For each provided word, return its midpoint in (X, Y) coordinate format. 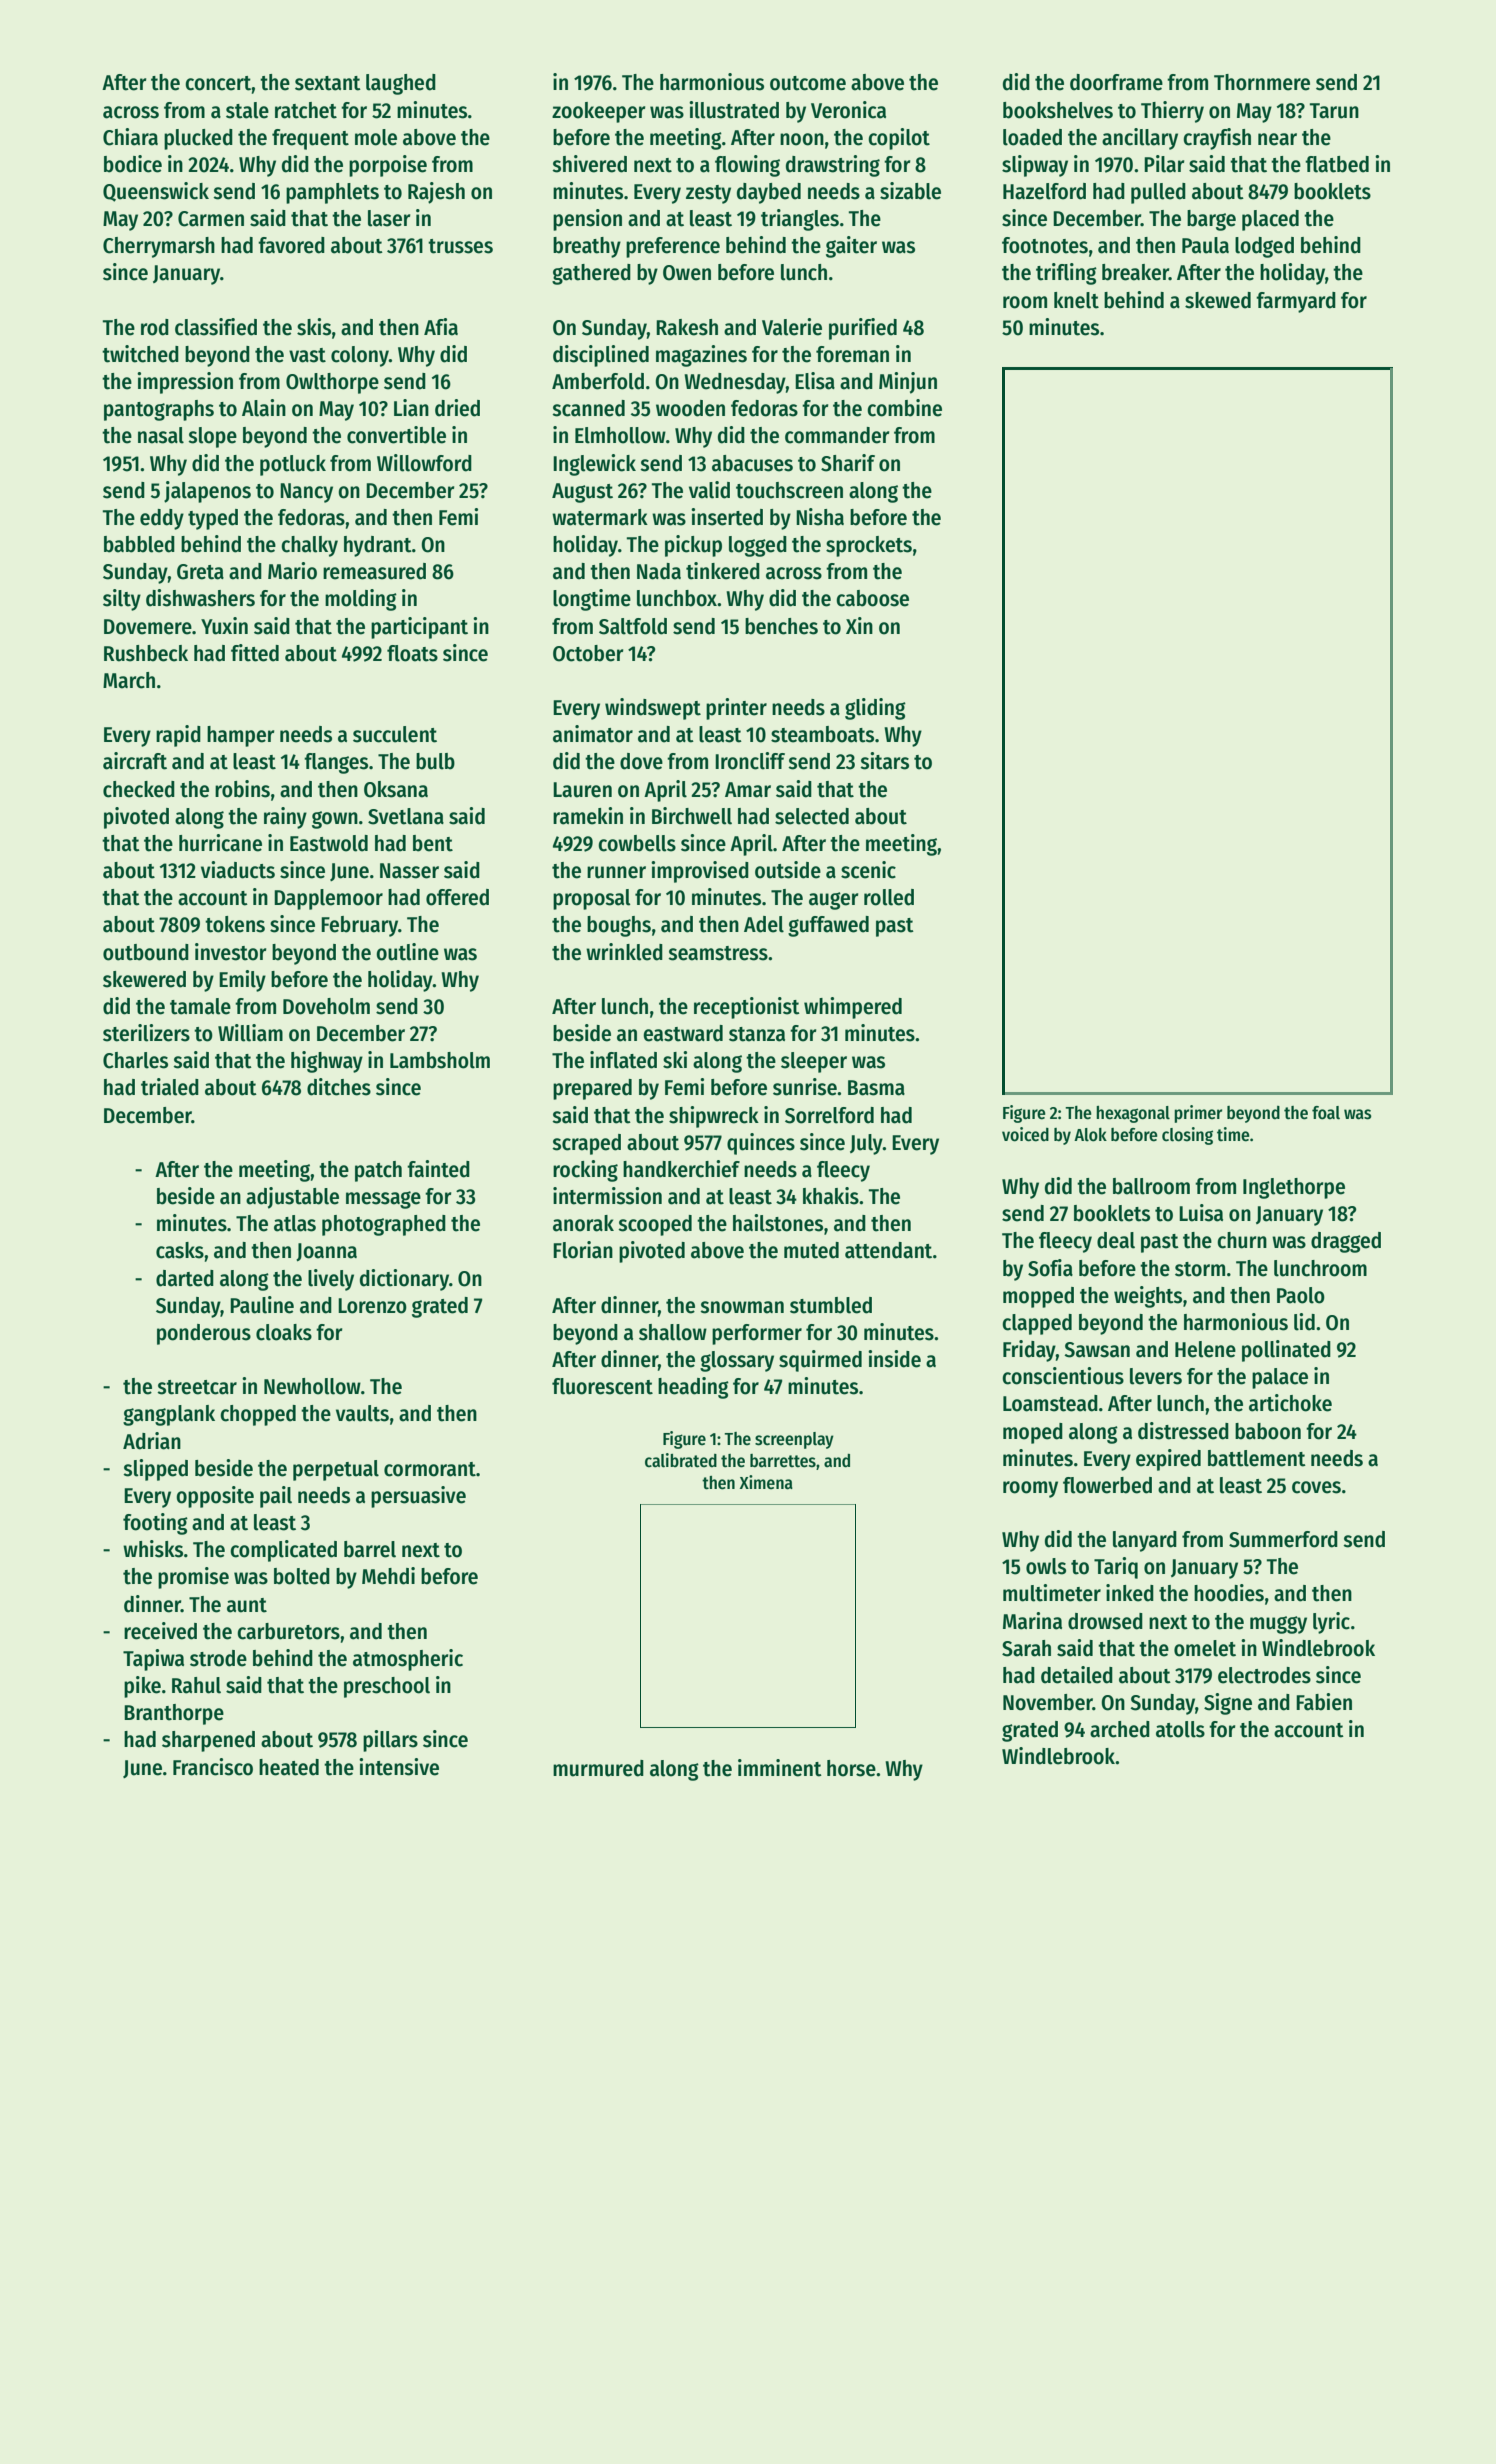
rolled (889, 897)
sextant (328, 83)
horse (851, 1768)
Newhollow (312, 1386)
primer (1198, 1114)
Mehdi (388, 1576)
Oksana (396, 789)
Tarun (1334, 111)
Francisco (213, 1767)
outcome (808, 83)
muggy (1278, 1625)
